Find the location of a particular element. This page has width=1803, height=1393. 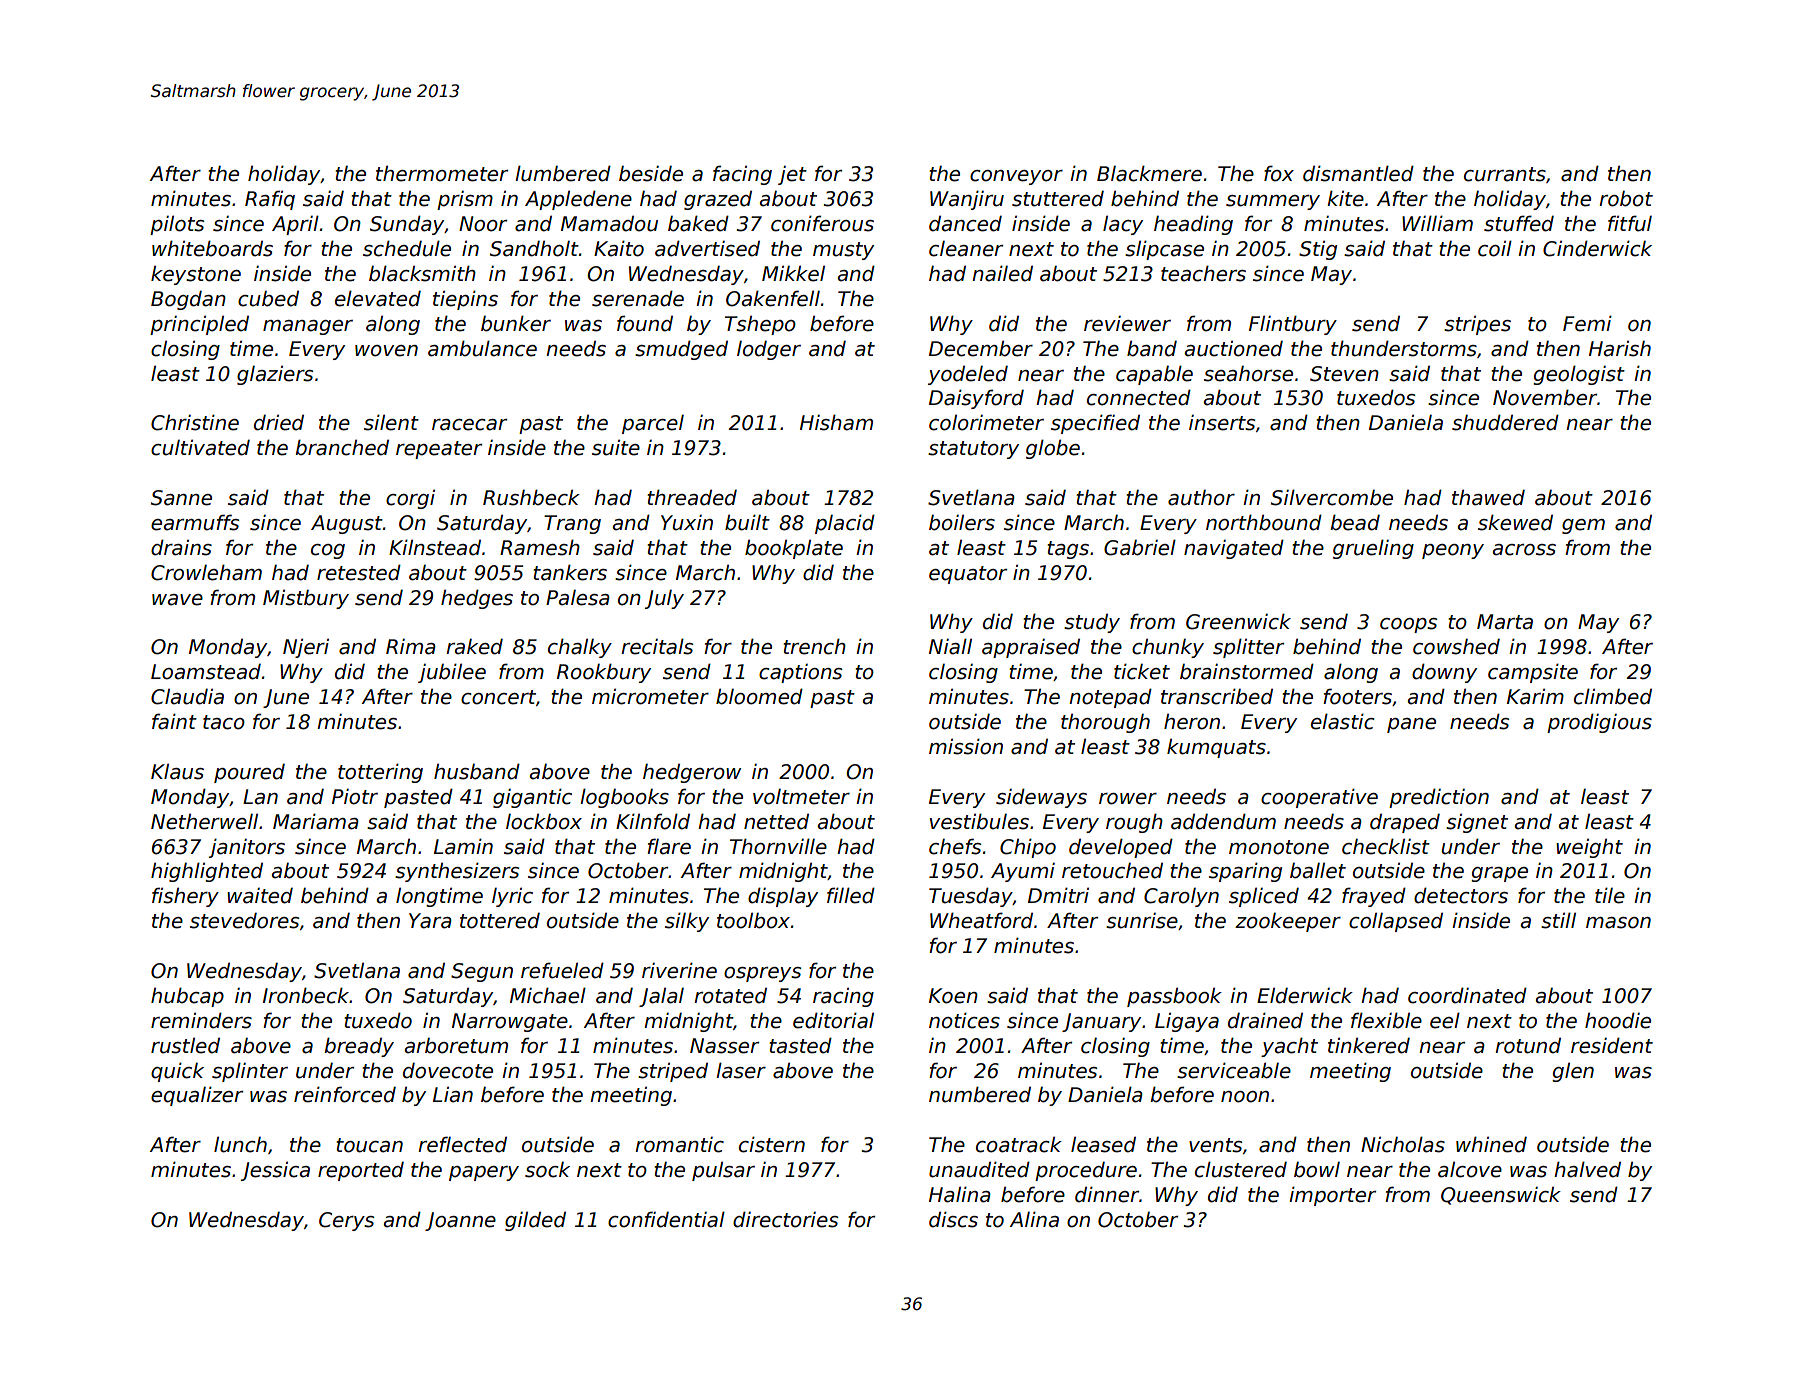

April is located at coordinates (295, 225).
